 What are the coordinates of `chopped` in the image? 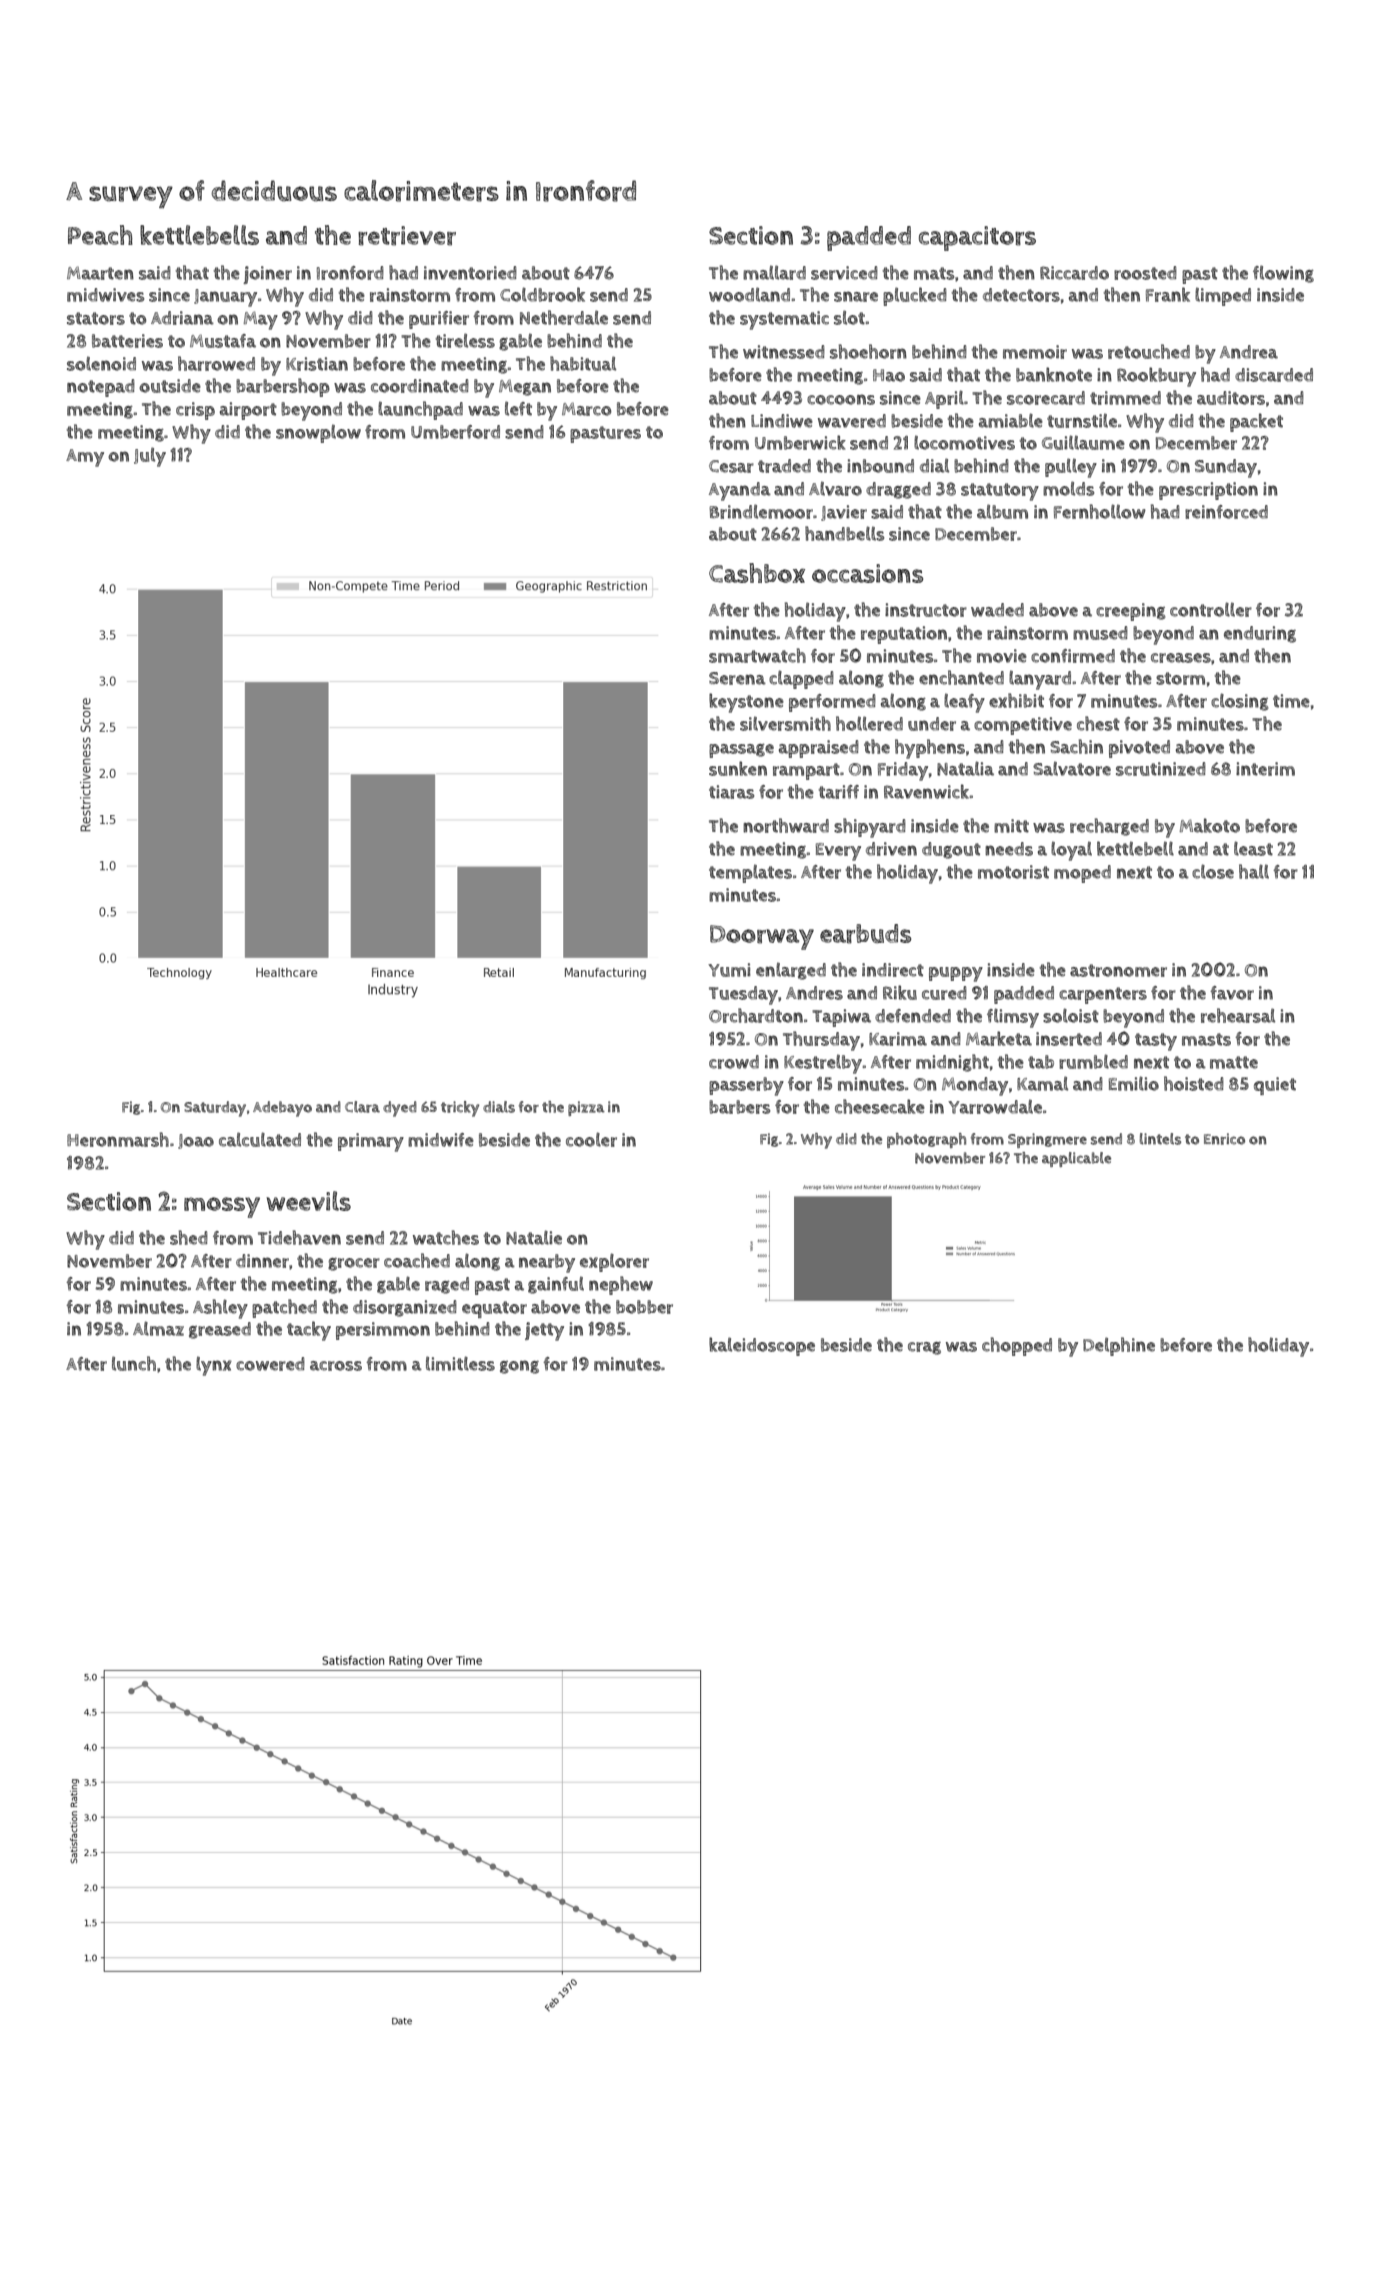 It's located at (1017, 1346).
